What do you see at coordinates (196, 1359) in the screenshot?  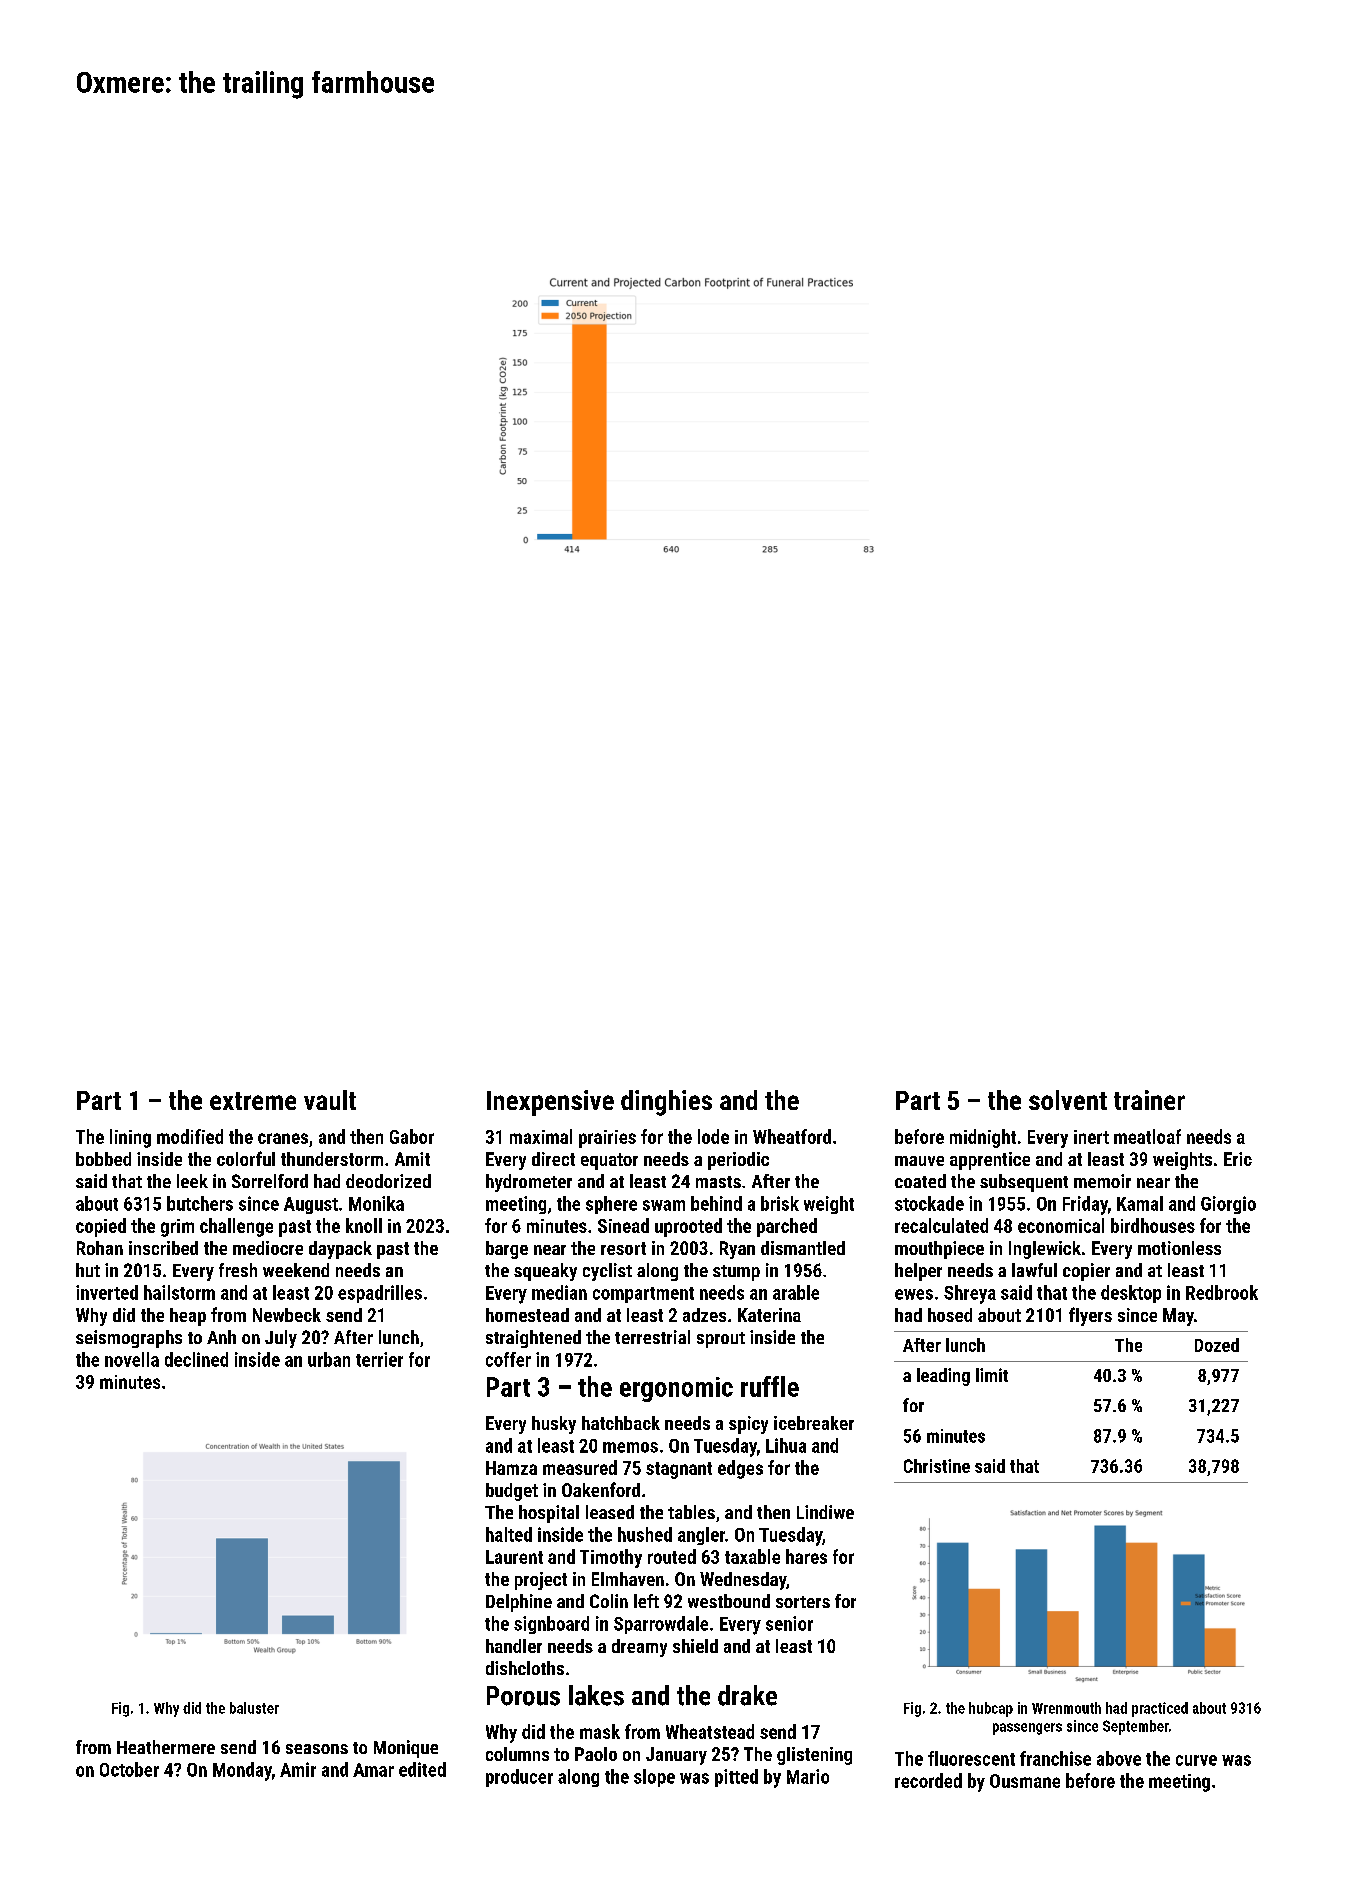 I see `declined` at bounding box center [196, 1359].
